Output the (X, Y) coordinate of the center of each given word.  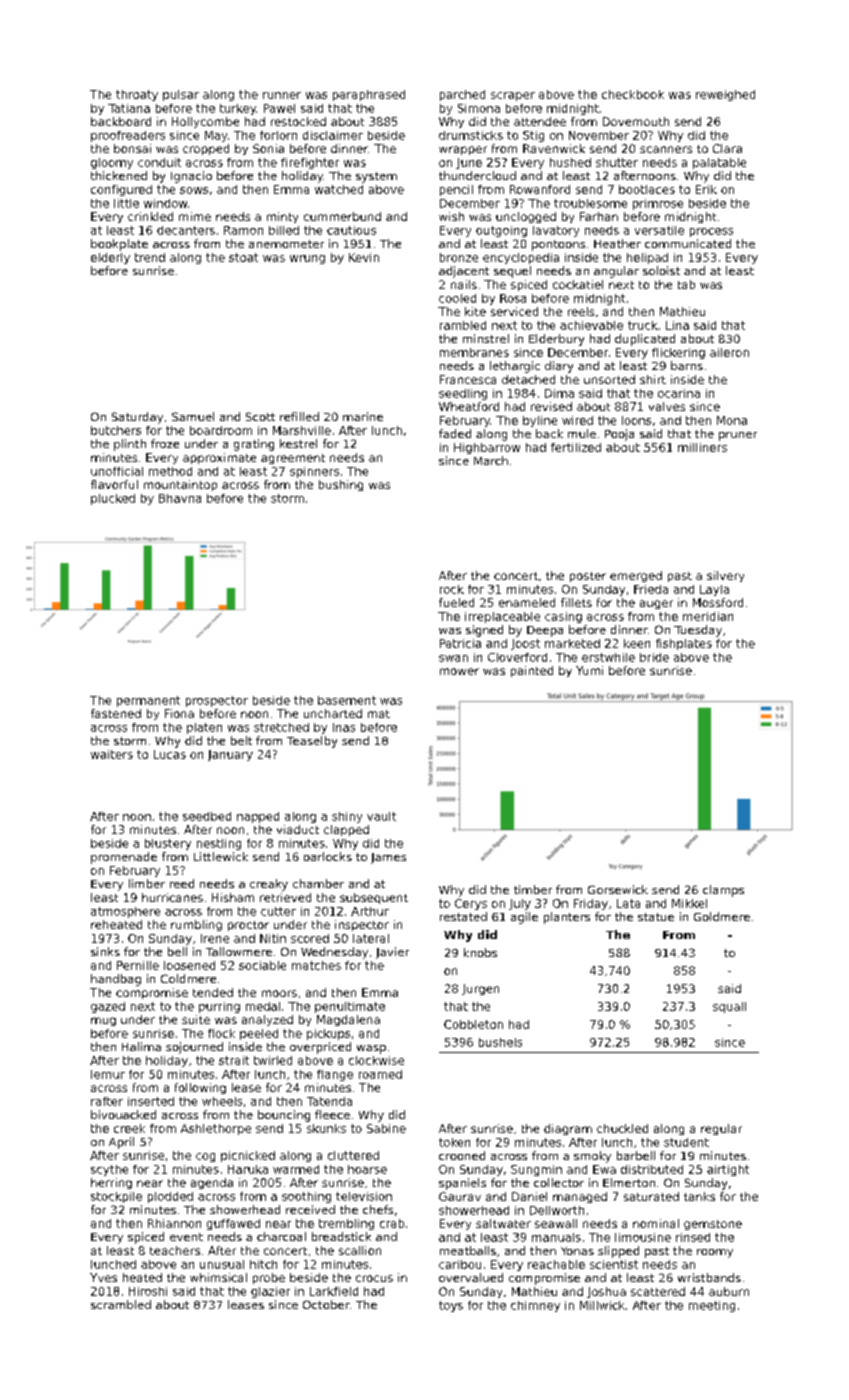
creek (129, 1128)
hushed (570, 162)
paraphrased (369, 95)
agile (524, 918)
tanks (699, 1196)
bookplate (119, 245)
